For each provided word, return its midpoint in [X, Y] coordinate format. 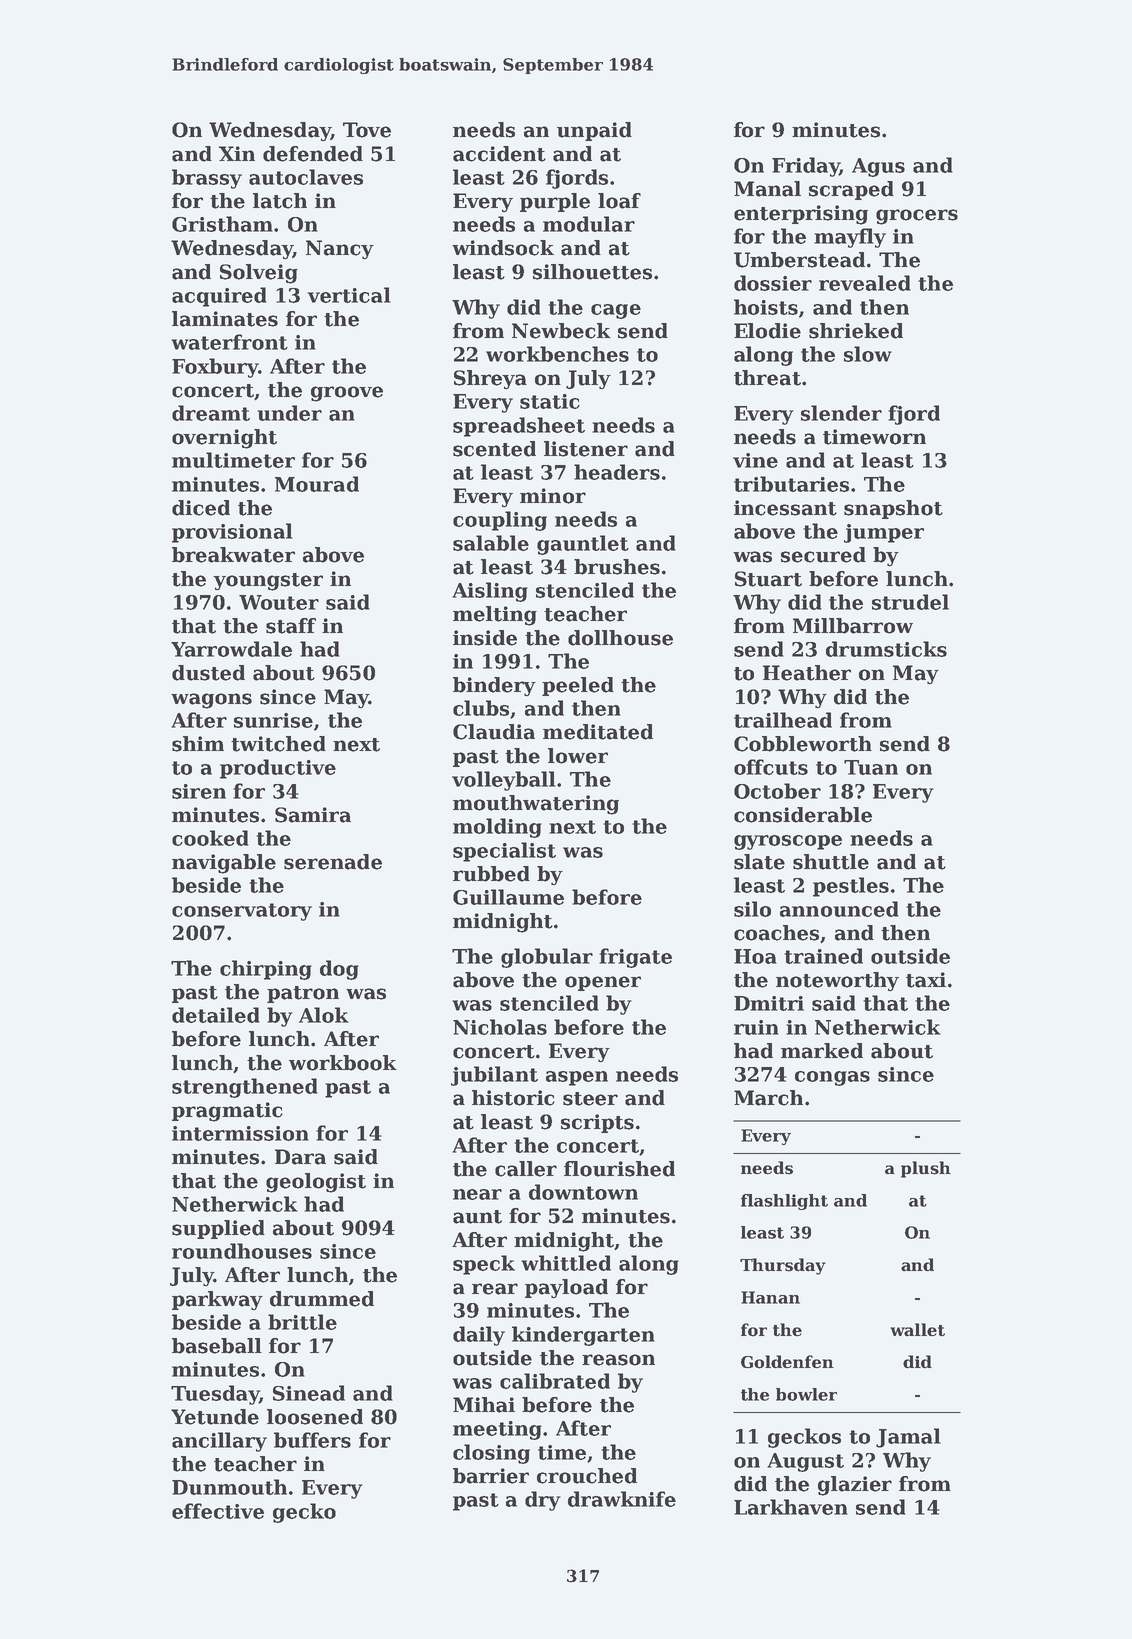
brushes [617, 567]
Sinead [309, 1393]
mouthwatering [536, 805]
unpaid [594, 131]
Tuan [871, 767]
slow [868, 354]
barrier [491, 1476]
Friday [806, 167]
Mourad [317, 484]
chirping [266, 970]
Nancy [340, 250]
